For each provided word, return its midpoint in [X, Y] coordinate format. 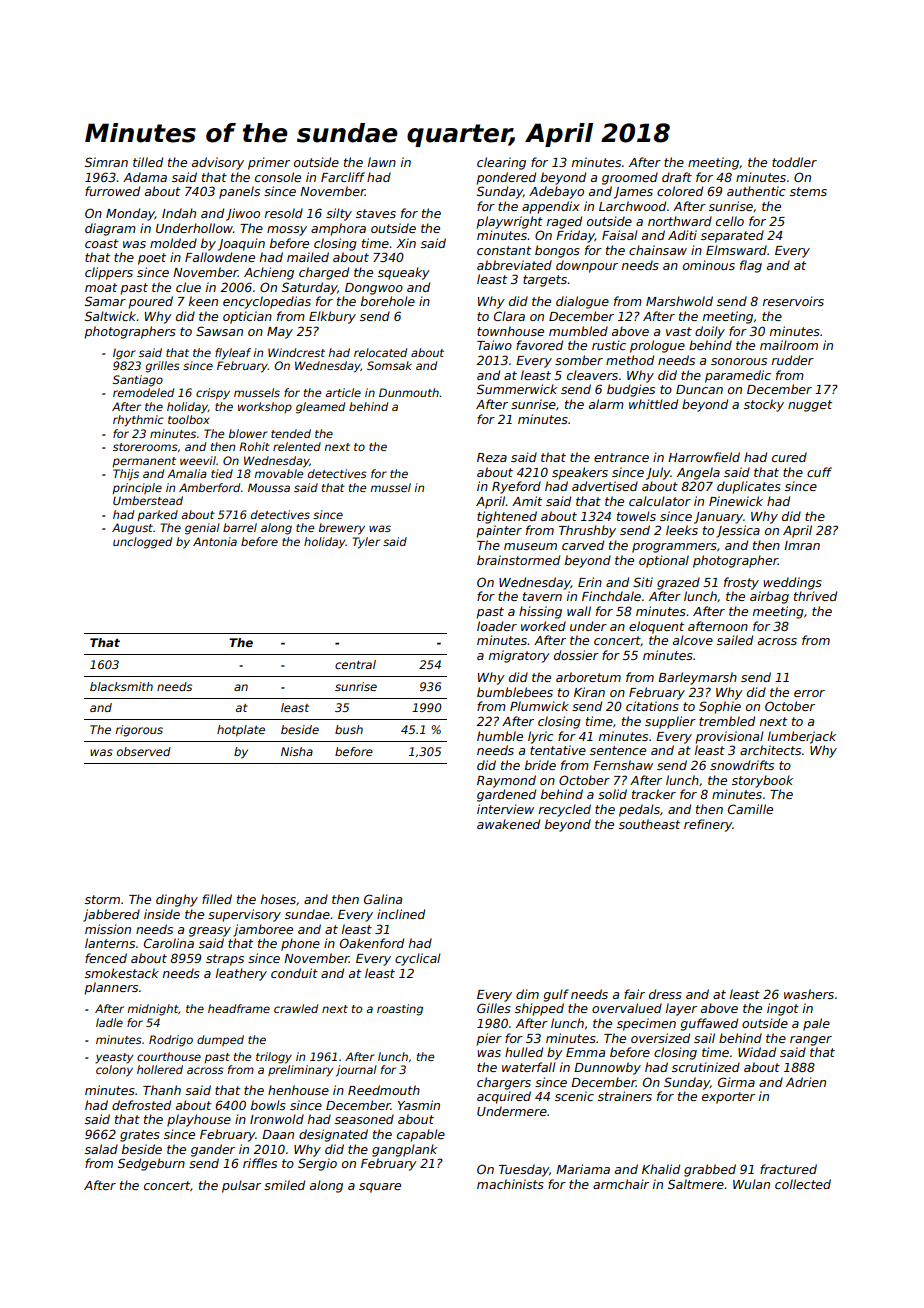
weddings [792, 583]
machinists [510, 1184]
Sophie [720, 707]
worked [543, 626]
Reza [492, 457]
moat [101, 287]
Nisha [297, 751]
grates [140, 1136]
